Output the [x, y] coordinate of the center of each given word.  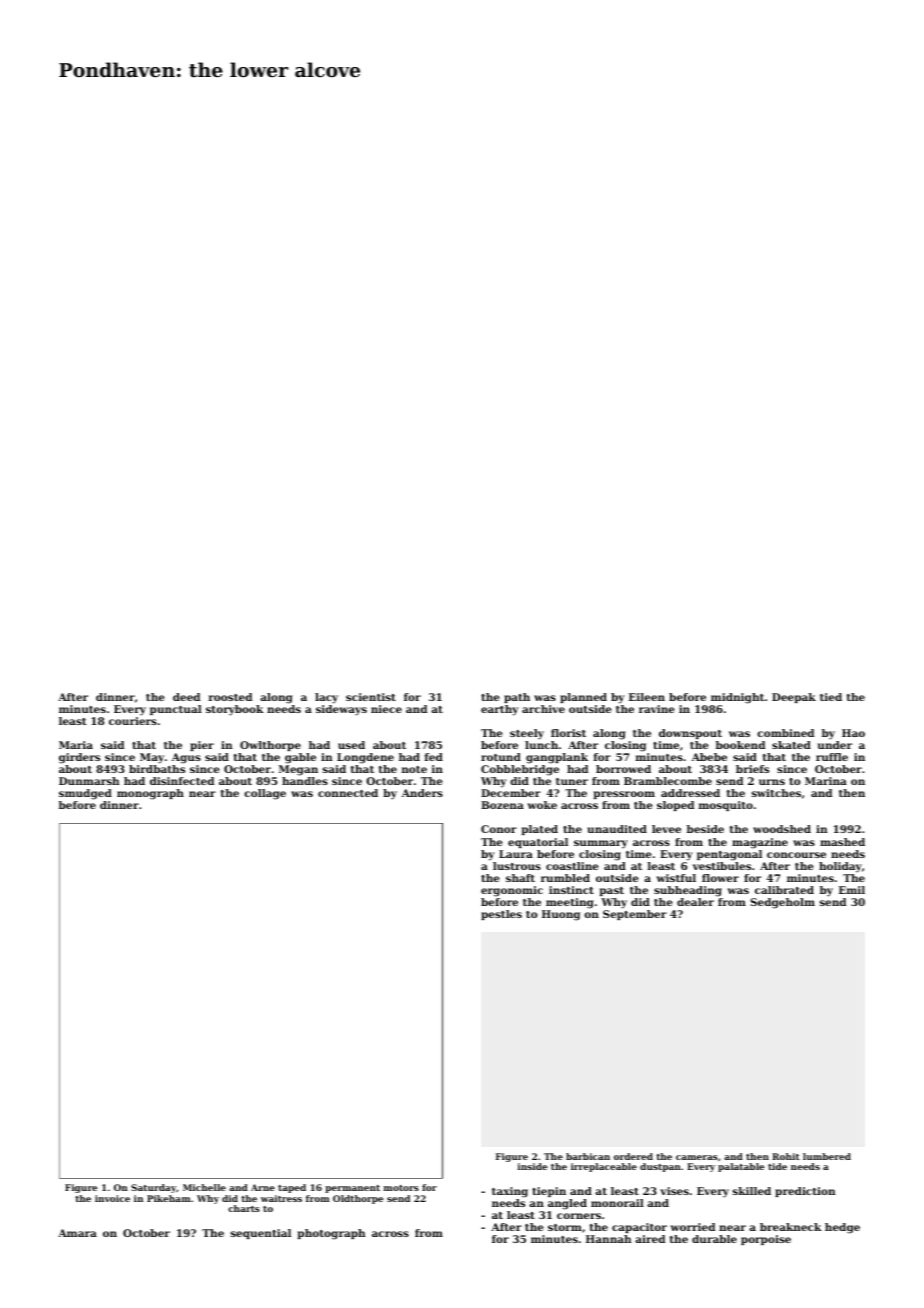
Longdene [365, 758]
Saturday [153, 1188]
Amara [77, 1233]
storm [565, 1227]
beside [705, 829]
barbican [588, 1156]
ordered [633, 1156]
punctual [176, 710]
